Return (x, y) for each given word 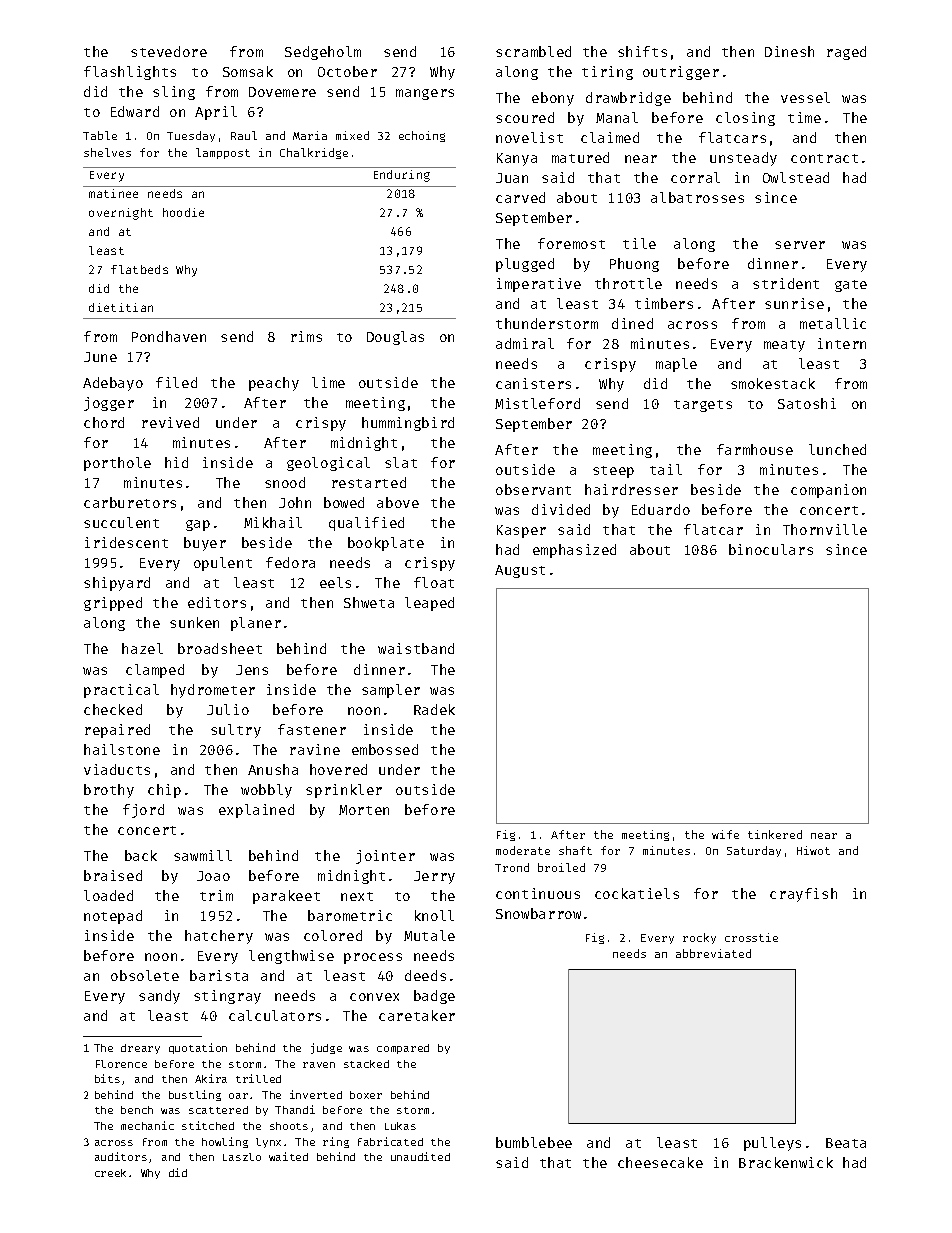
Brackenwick (786, 1162)
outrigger (681, 73)
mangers (425, 94)
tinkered (775, 834)
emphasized (574, 551)
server (800, 245)
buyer (205, 544)
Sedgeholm (323, 53)
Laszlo (242, 1157)
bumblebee (534, 1142)
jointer (385, 857)
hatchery (219, 937)
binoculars (771, 549)
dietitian (121, 307)
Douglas (395, 338)
